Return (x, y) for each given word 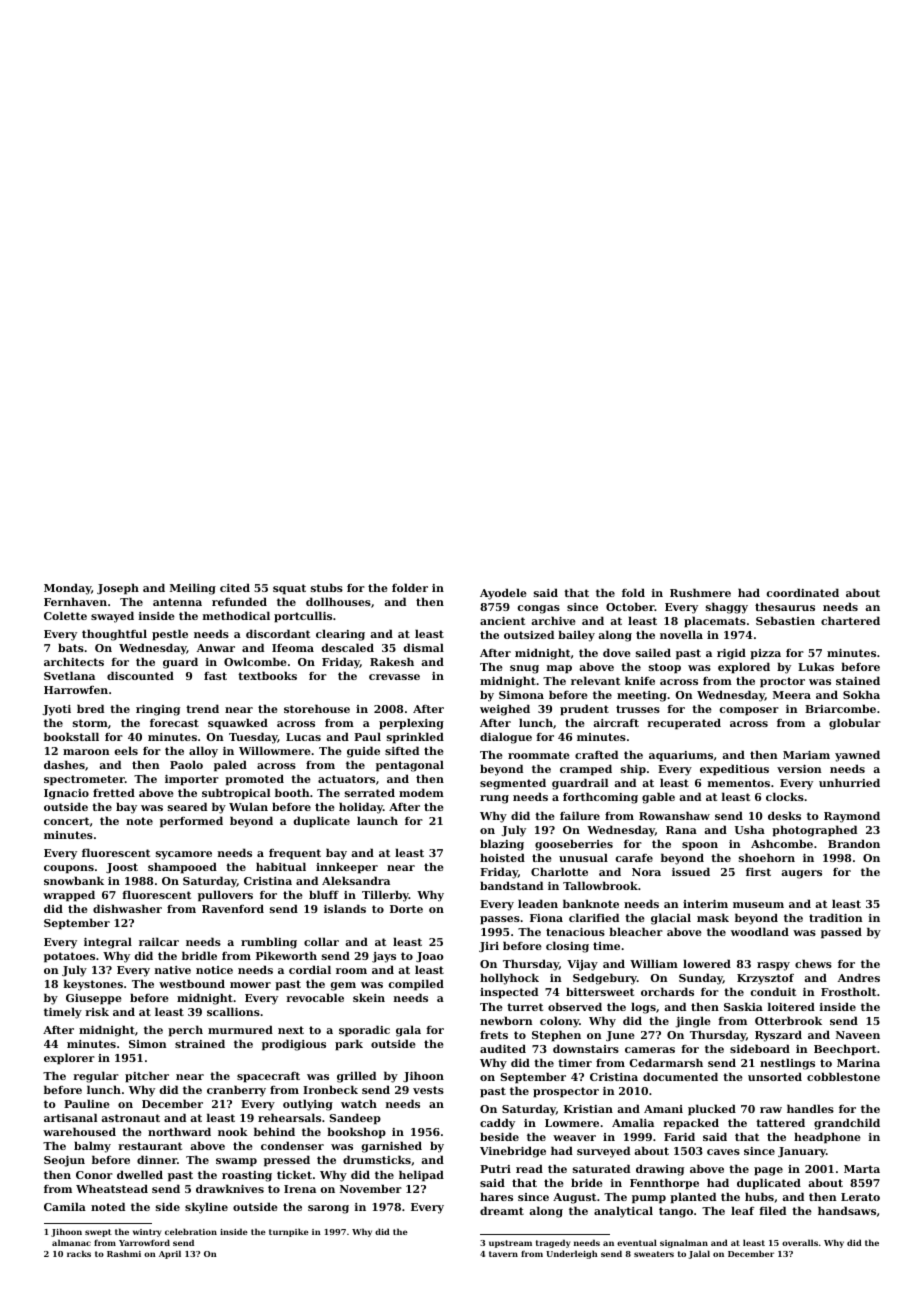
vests (428, 1090)
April (170, 1254)
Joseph (118, 589)
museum (758, 905)
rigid (731, 654)
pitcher (147, 1077)
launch (377, 820)
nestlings (787, 1064)
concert (66, 821)
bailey (576, 636)
